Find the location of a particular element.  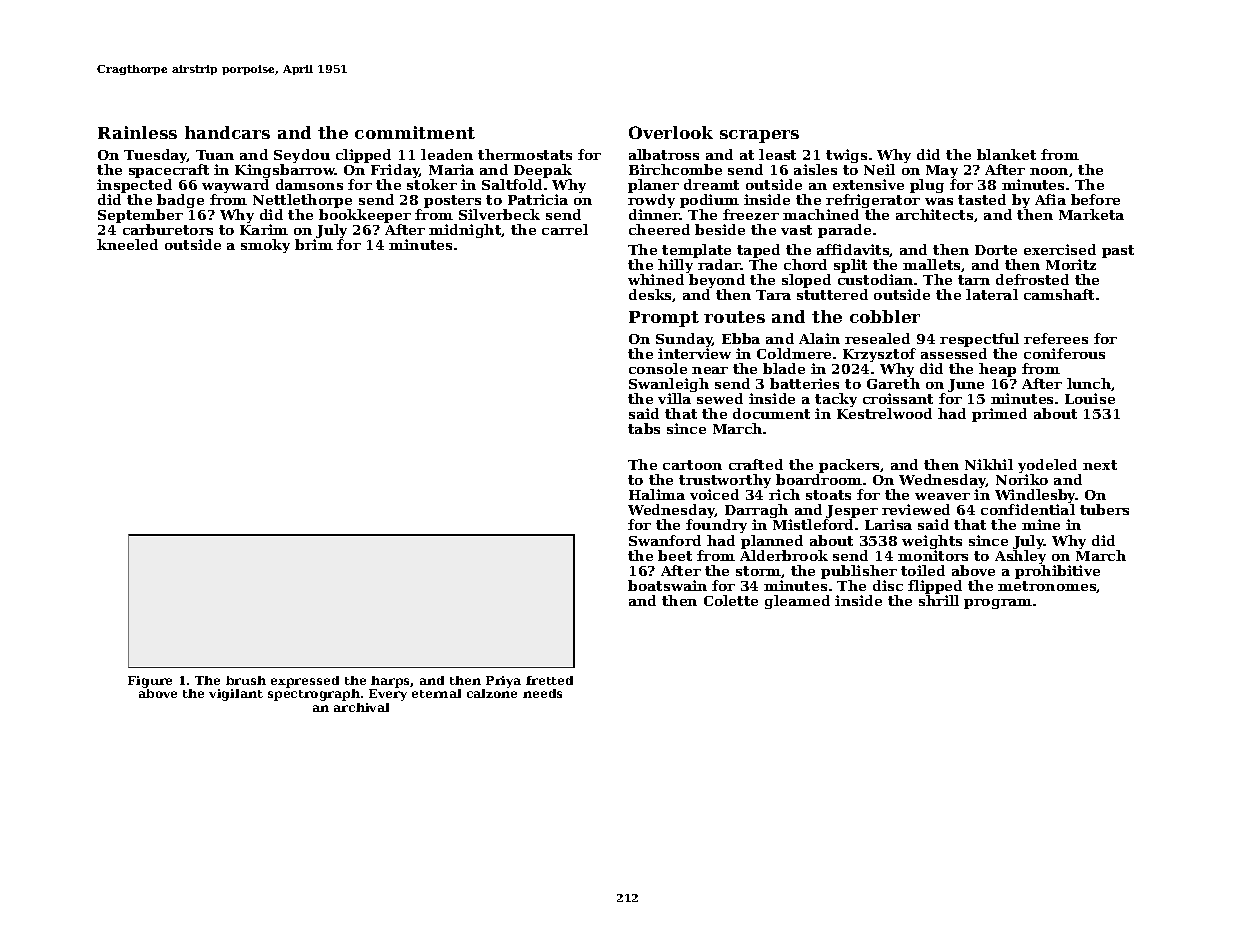

cobbler is located at coordinates (885, 316).
